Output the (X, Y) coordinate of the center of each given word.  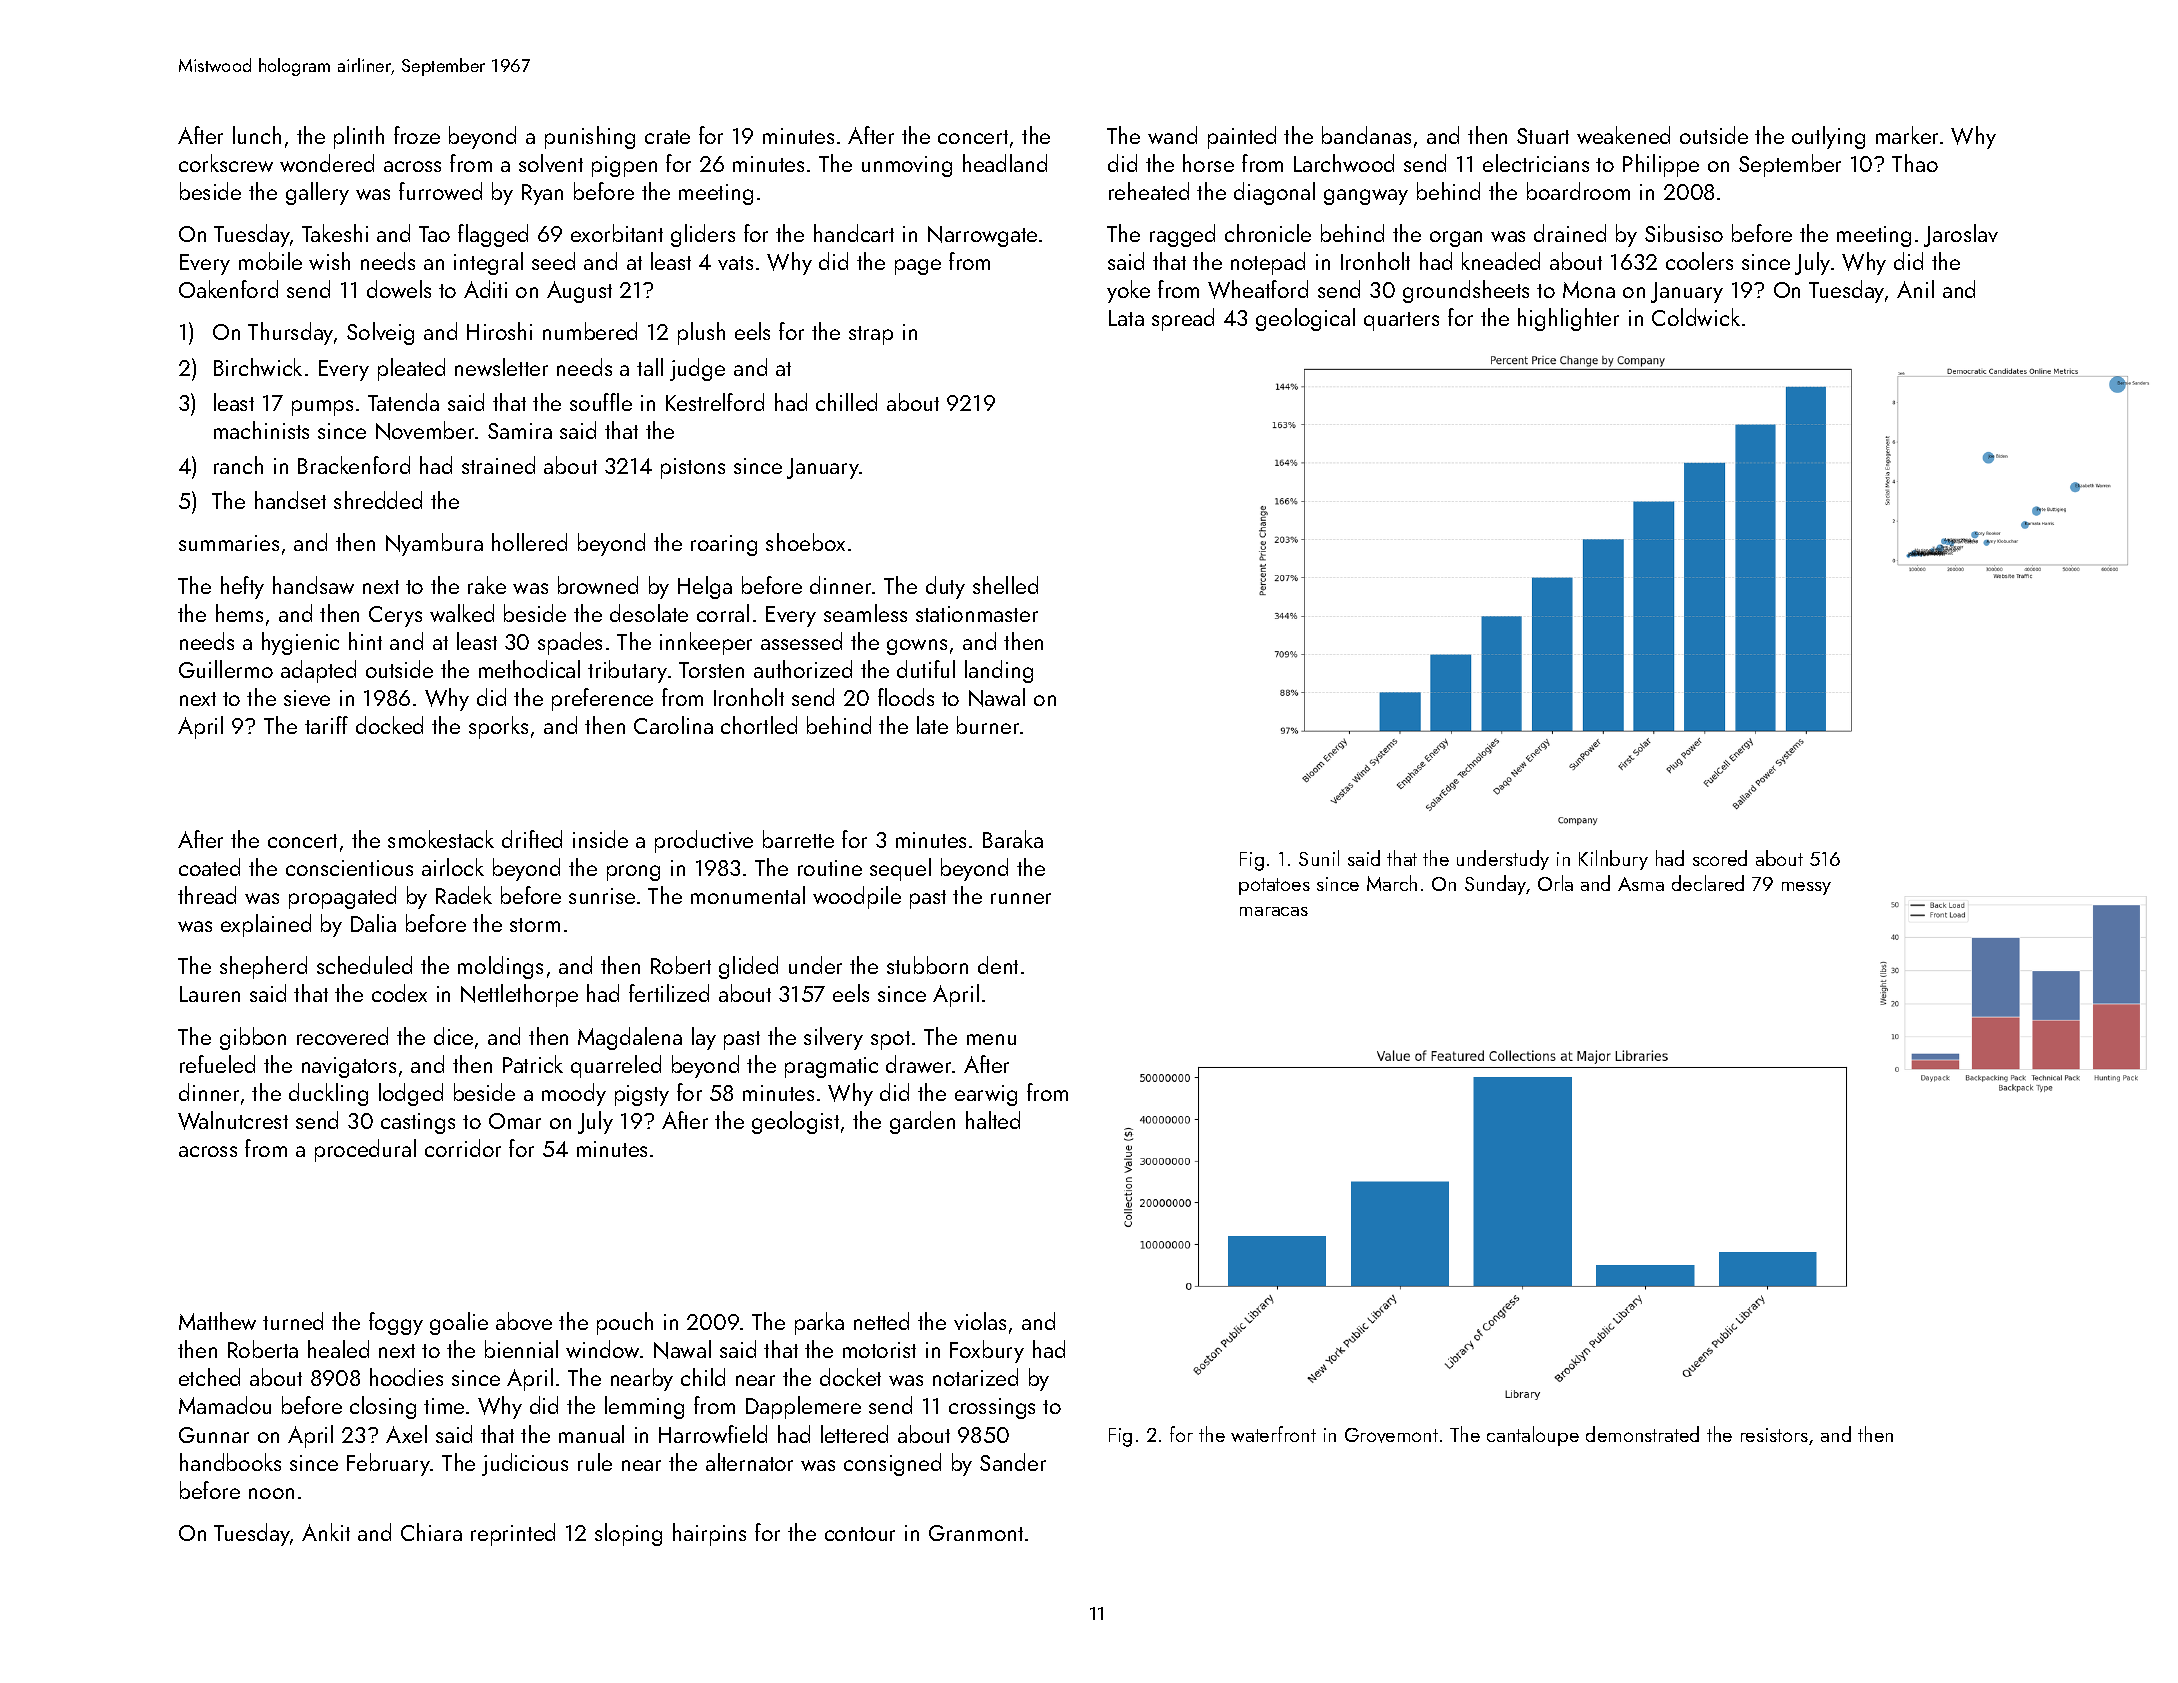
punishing (590, 137)
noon (271, 1493)
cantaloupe (1533, 1436)
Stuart (1543, 136)
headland (1005, 163)
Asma (1641, 884)
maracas (1274, 911)
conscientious (349, 868)
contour (860, 1534)
